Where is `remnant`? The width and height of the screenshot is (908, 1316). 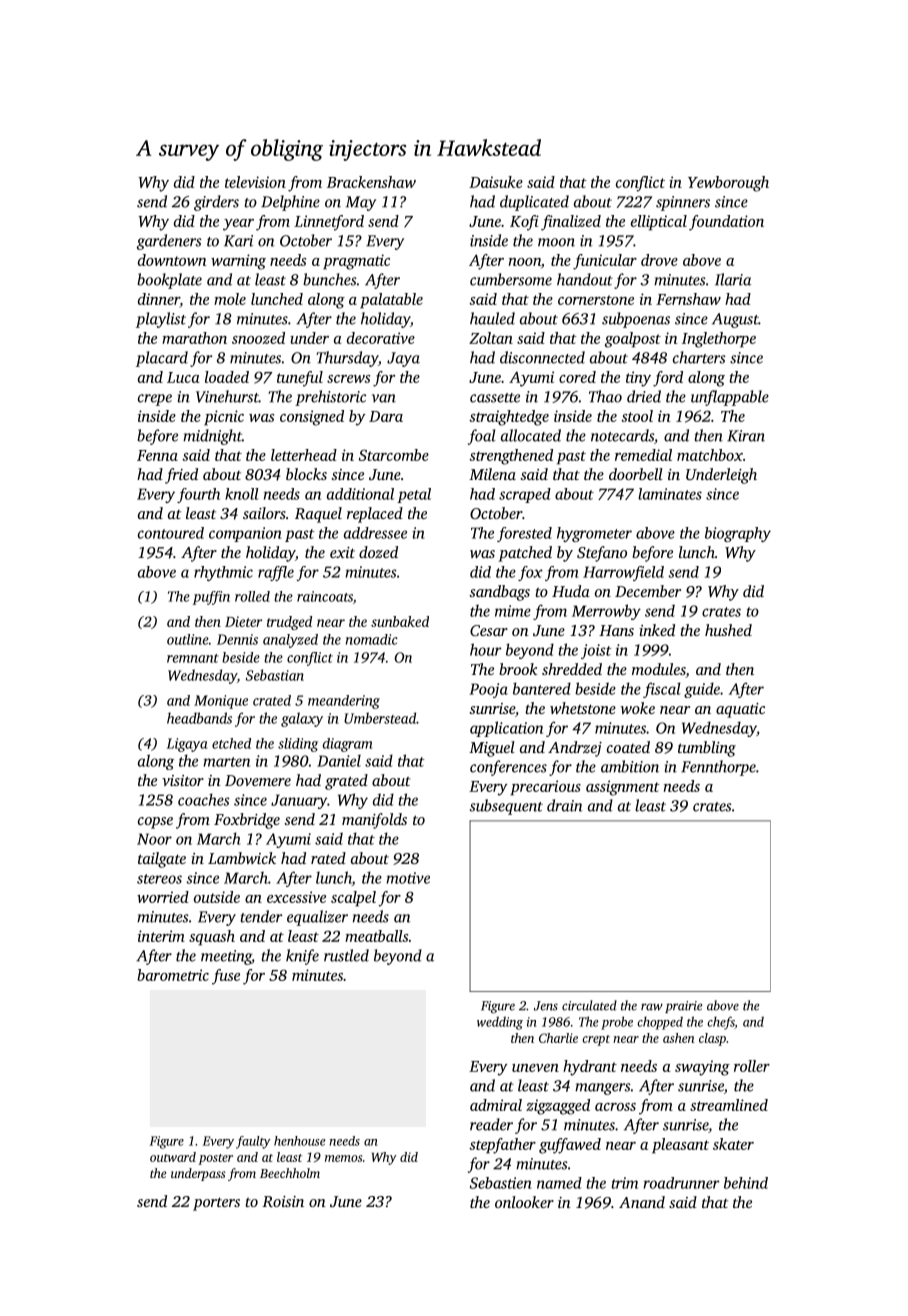
remnant is located at coordinates (193, 658).
